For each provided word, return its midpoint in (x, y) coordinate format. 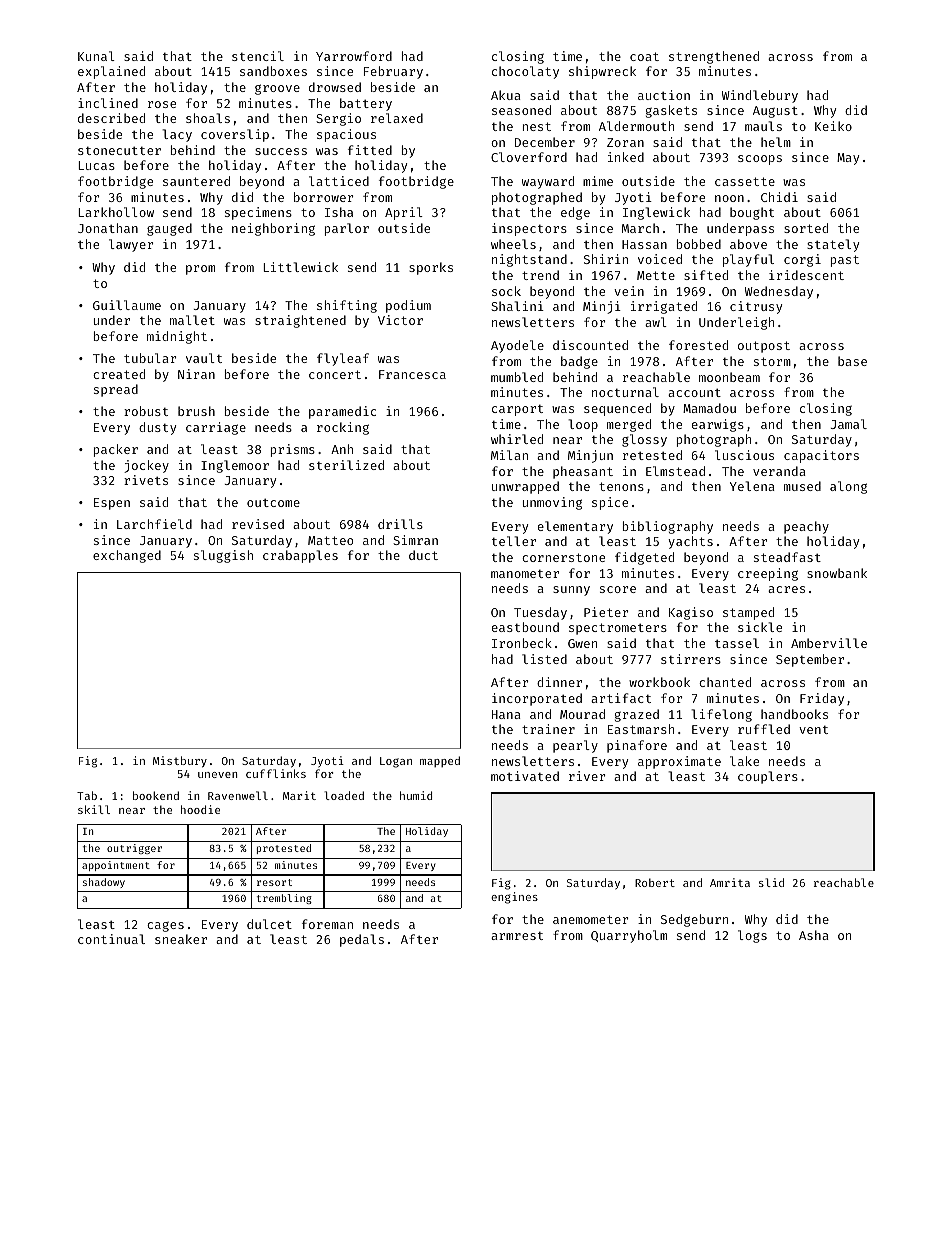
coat (644, 56)
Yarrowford (354, 56)
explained (111, 72)
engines (514, 898)
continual (111, 939)
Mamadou (709, 408)
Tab (87, 795)
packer (116, 450)
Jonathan (108, 228)
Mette (656, 275)
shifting (347, 306)
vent (813, 730)
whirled (517, 439)
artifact (621, 698)
